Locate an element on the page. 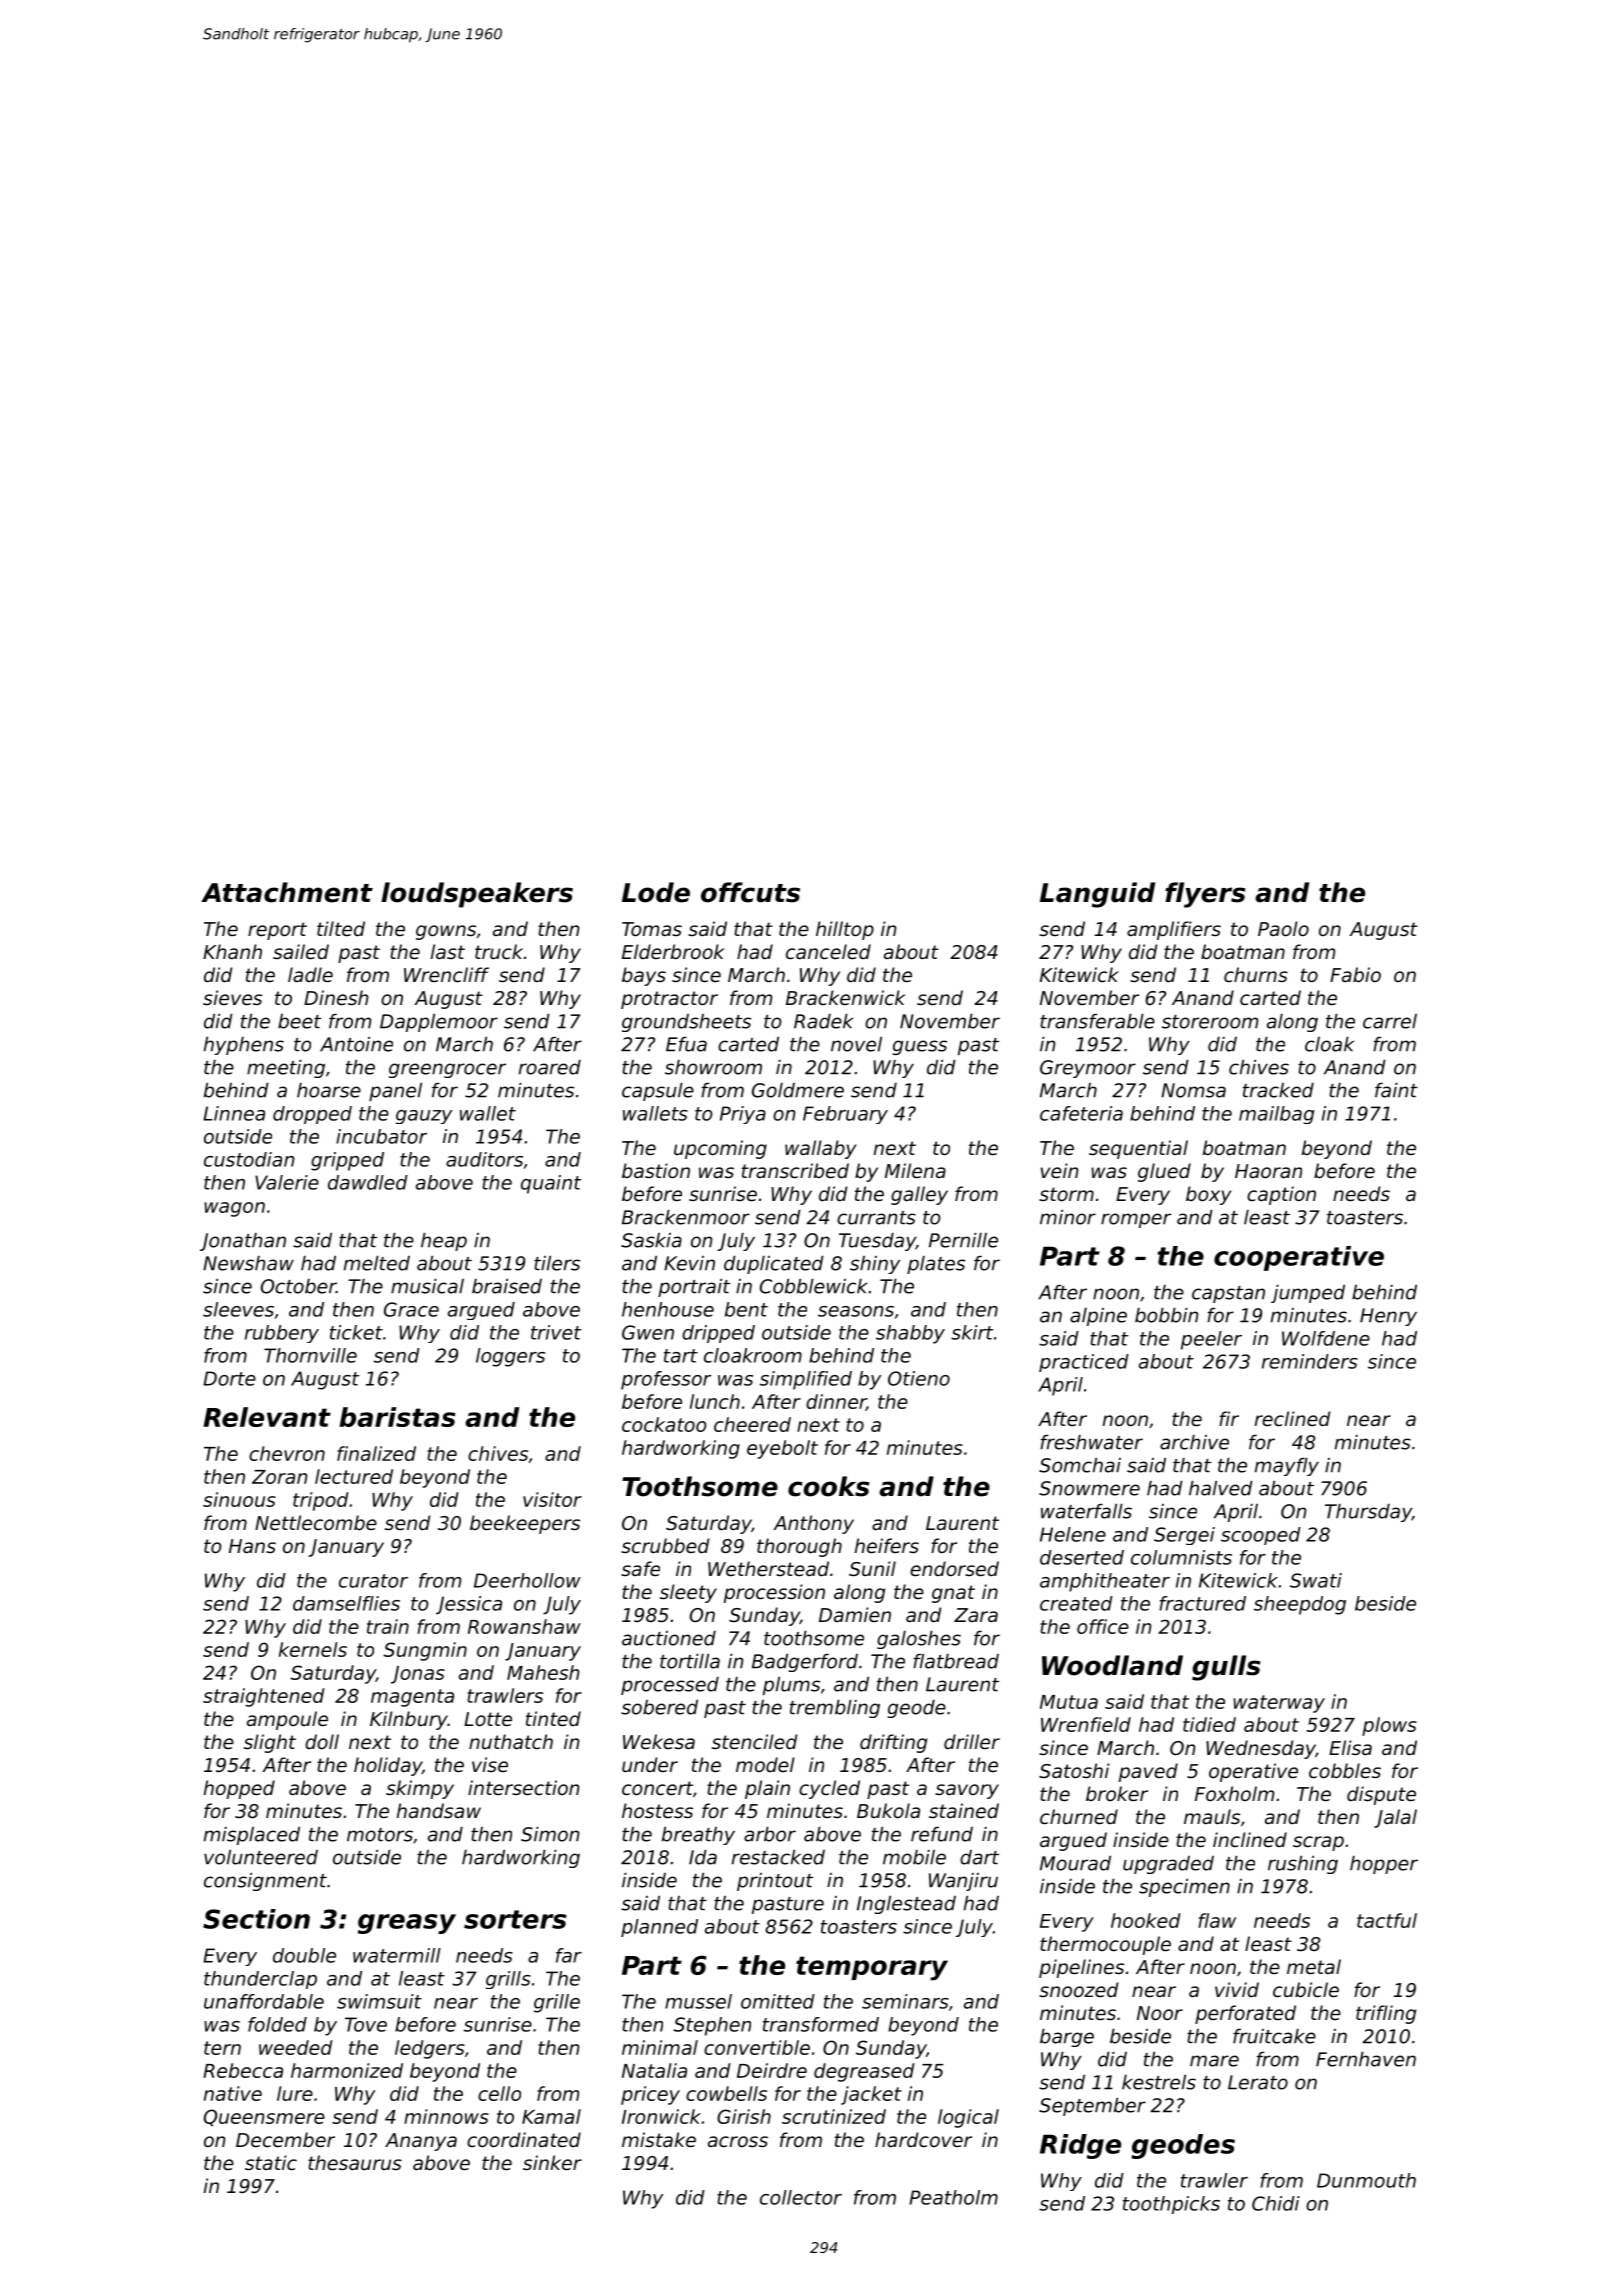 The image size is (1620, 2292). romper is located at coordinates (1136, 1220).
